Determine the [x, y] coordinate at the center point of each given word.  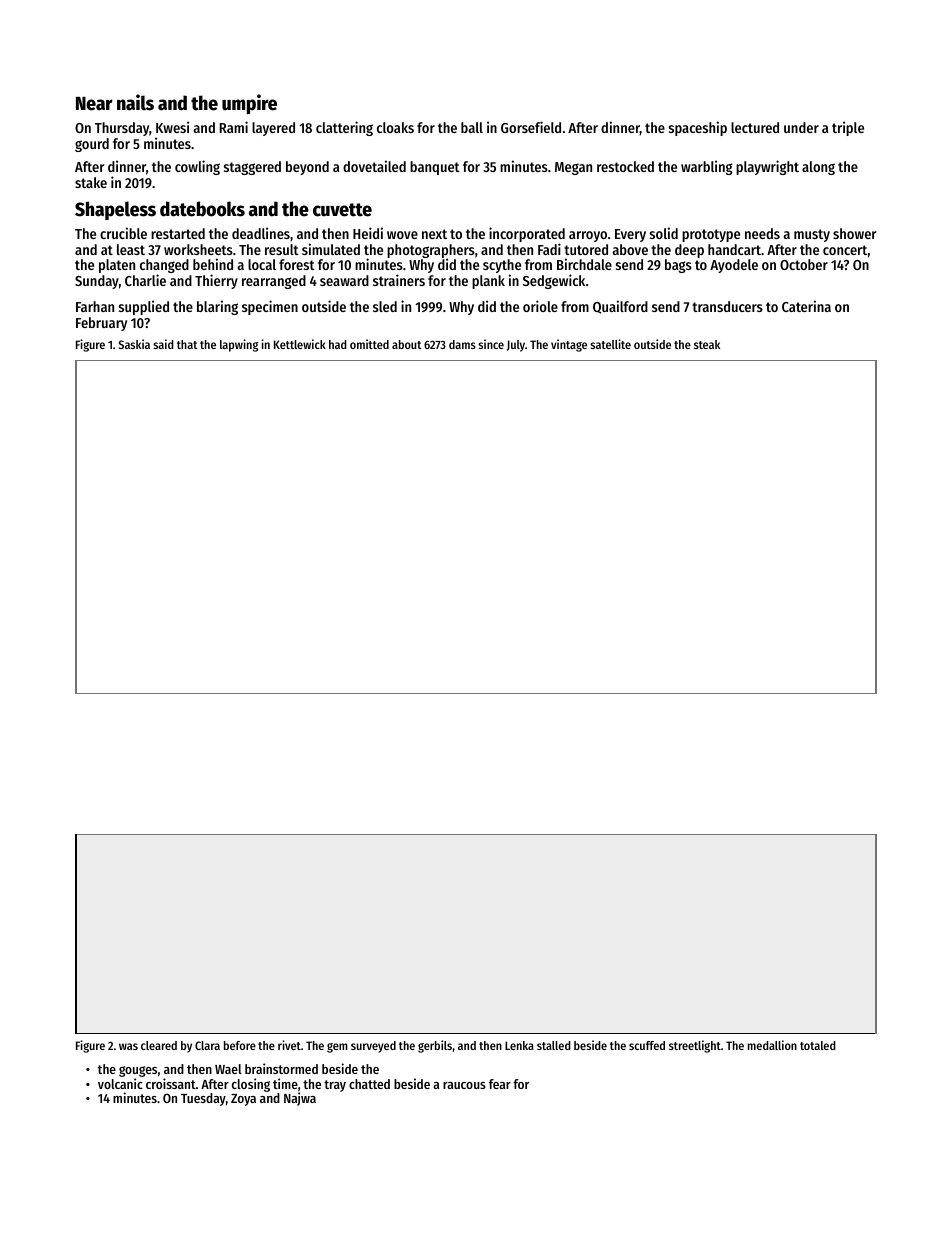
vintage [569, 345]
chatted [369, 1084]
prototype [711, 235]
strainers [399, 280]
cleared [159, 1045]
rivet [289, 1045]
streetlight [695, 1046]
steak [707, 344]
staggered [252, 168]
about [406, 344]
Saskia [134, 344]
